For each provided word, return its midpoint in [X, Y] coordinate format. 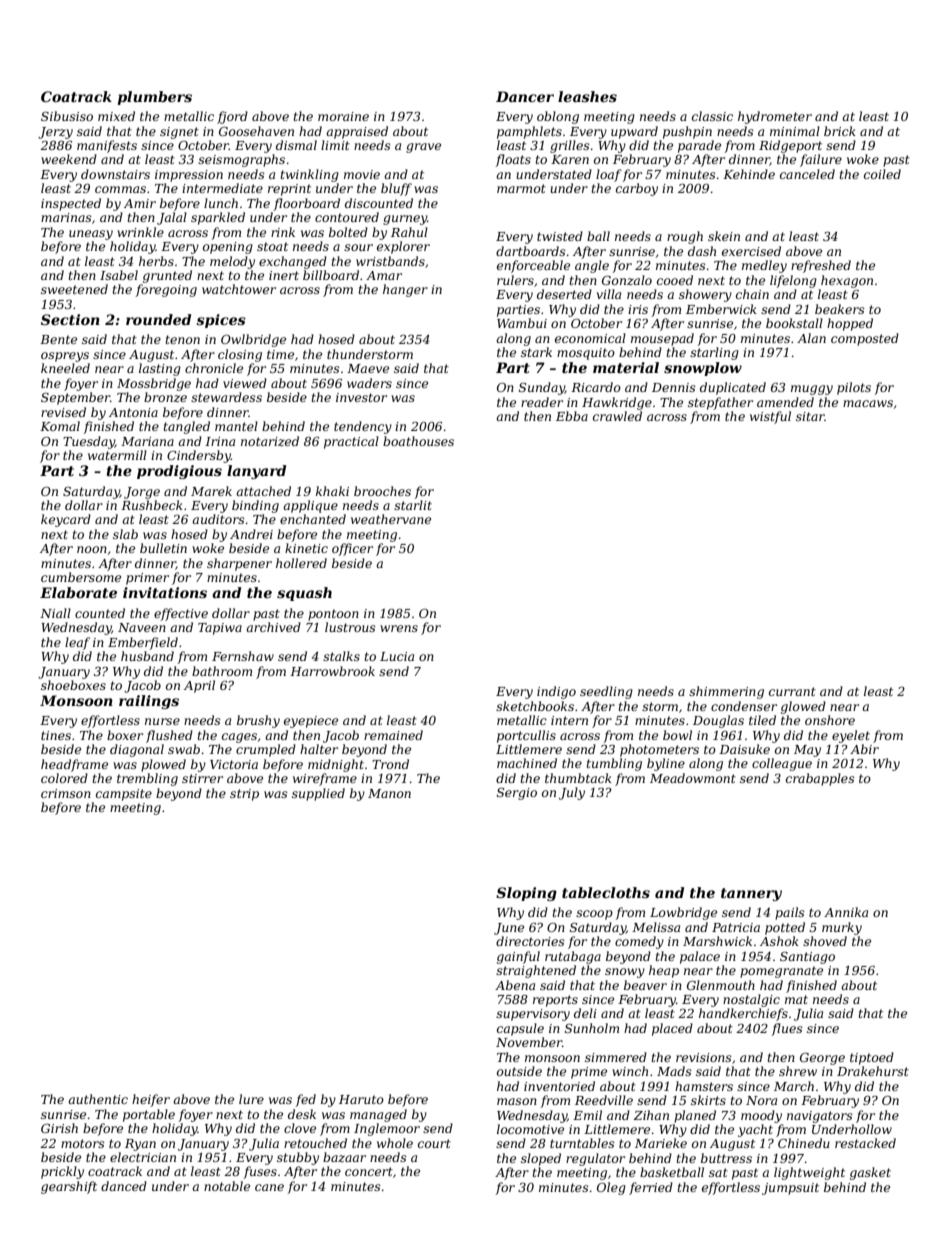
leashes [587, 96]
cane [269, 1187]
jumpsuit [790, 1189]
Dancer [525, 96]
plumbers [154, 98]
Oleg [611, 1188]
